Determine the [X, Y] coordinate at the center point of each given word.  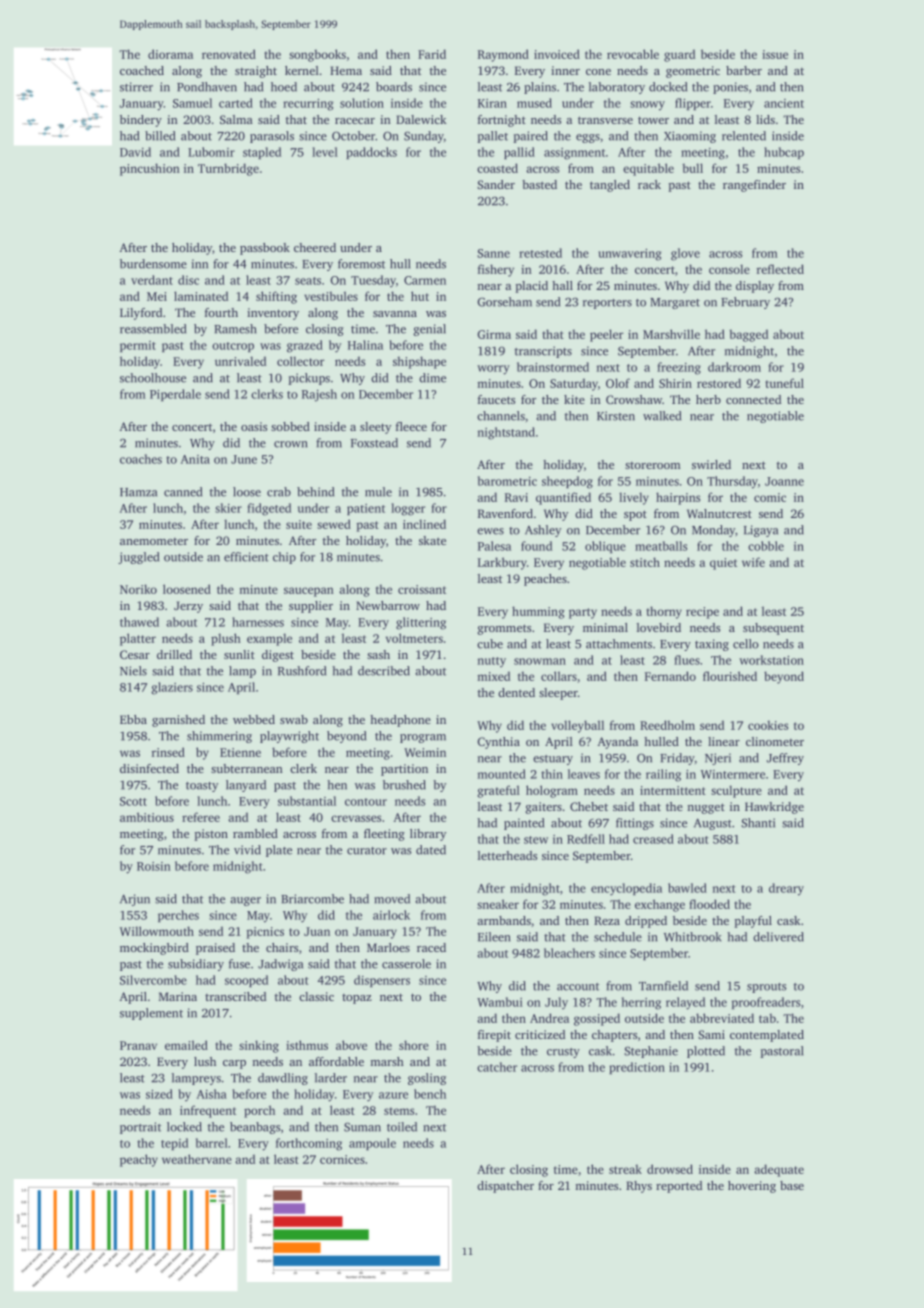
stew [536, 840]
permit [138, 346]
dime [432, 378]
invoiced [557, 54]
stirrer [136, 87]
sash [378, 654]
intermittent [673, 790]
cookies [768, 725]
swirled [711, 464]
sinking [259, 1046]
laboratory [617, 88]
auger [245, 901]
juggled [138, 558]
